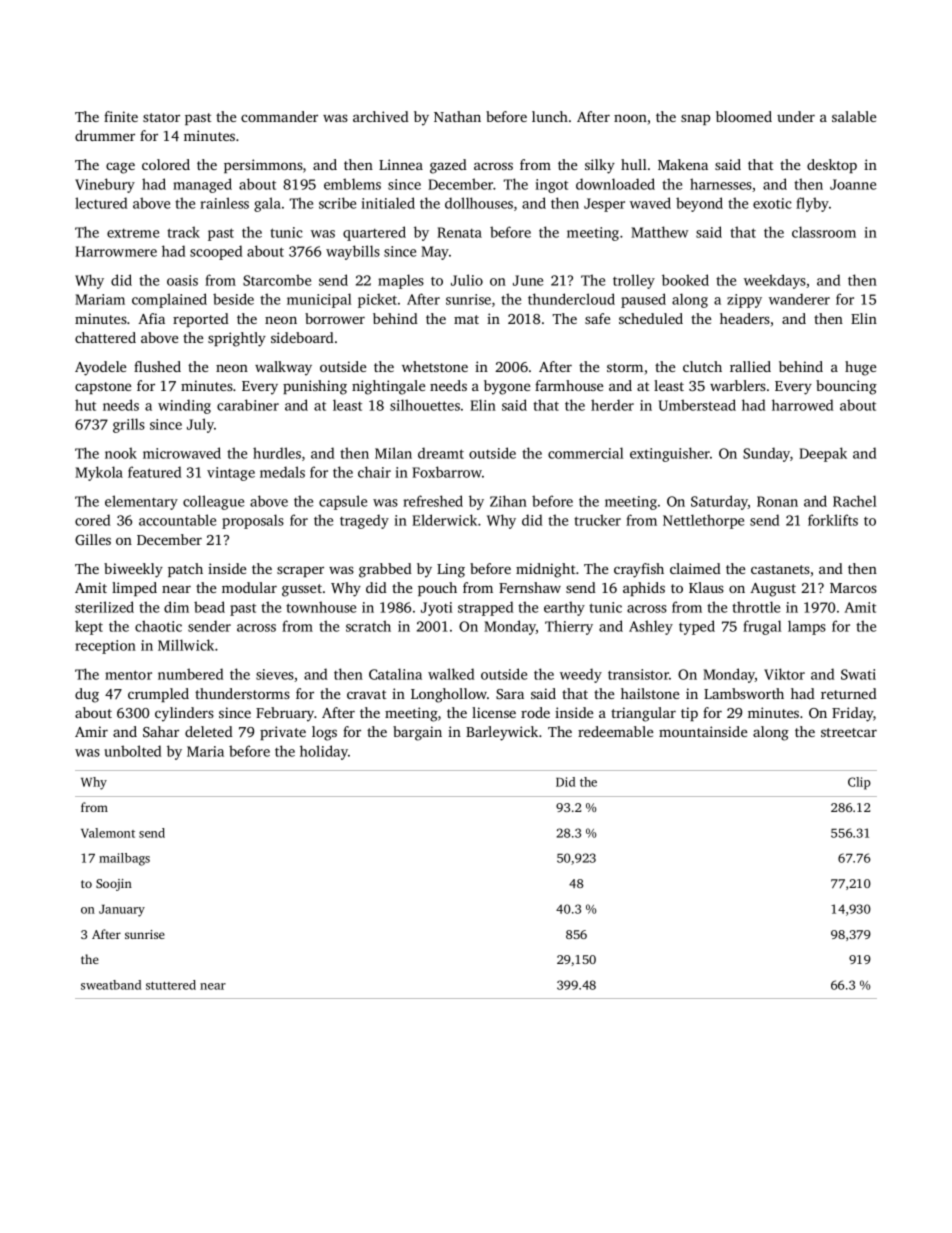 The image size is (952, 1233). I want to click on stuttered, so click(171, 985).
